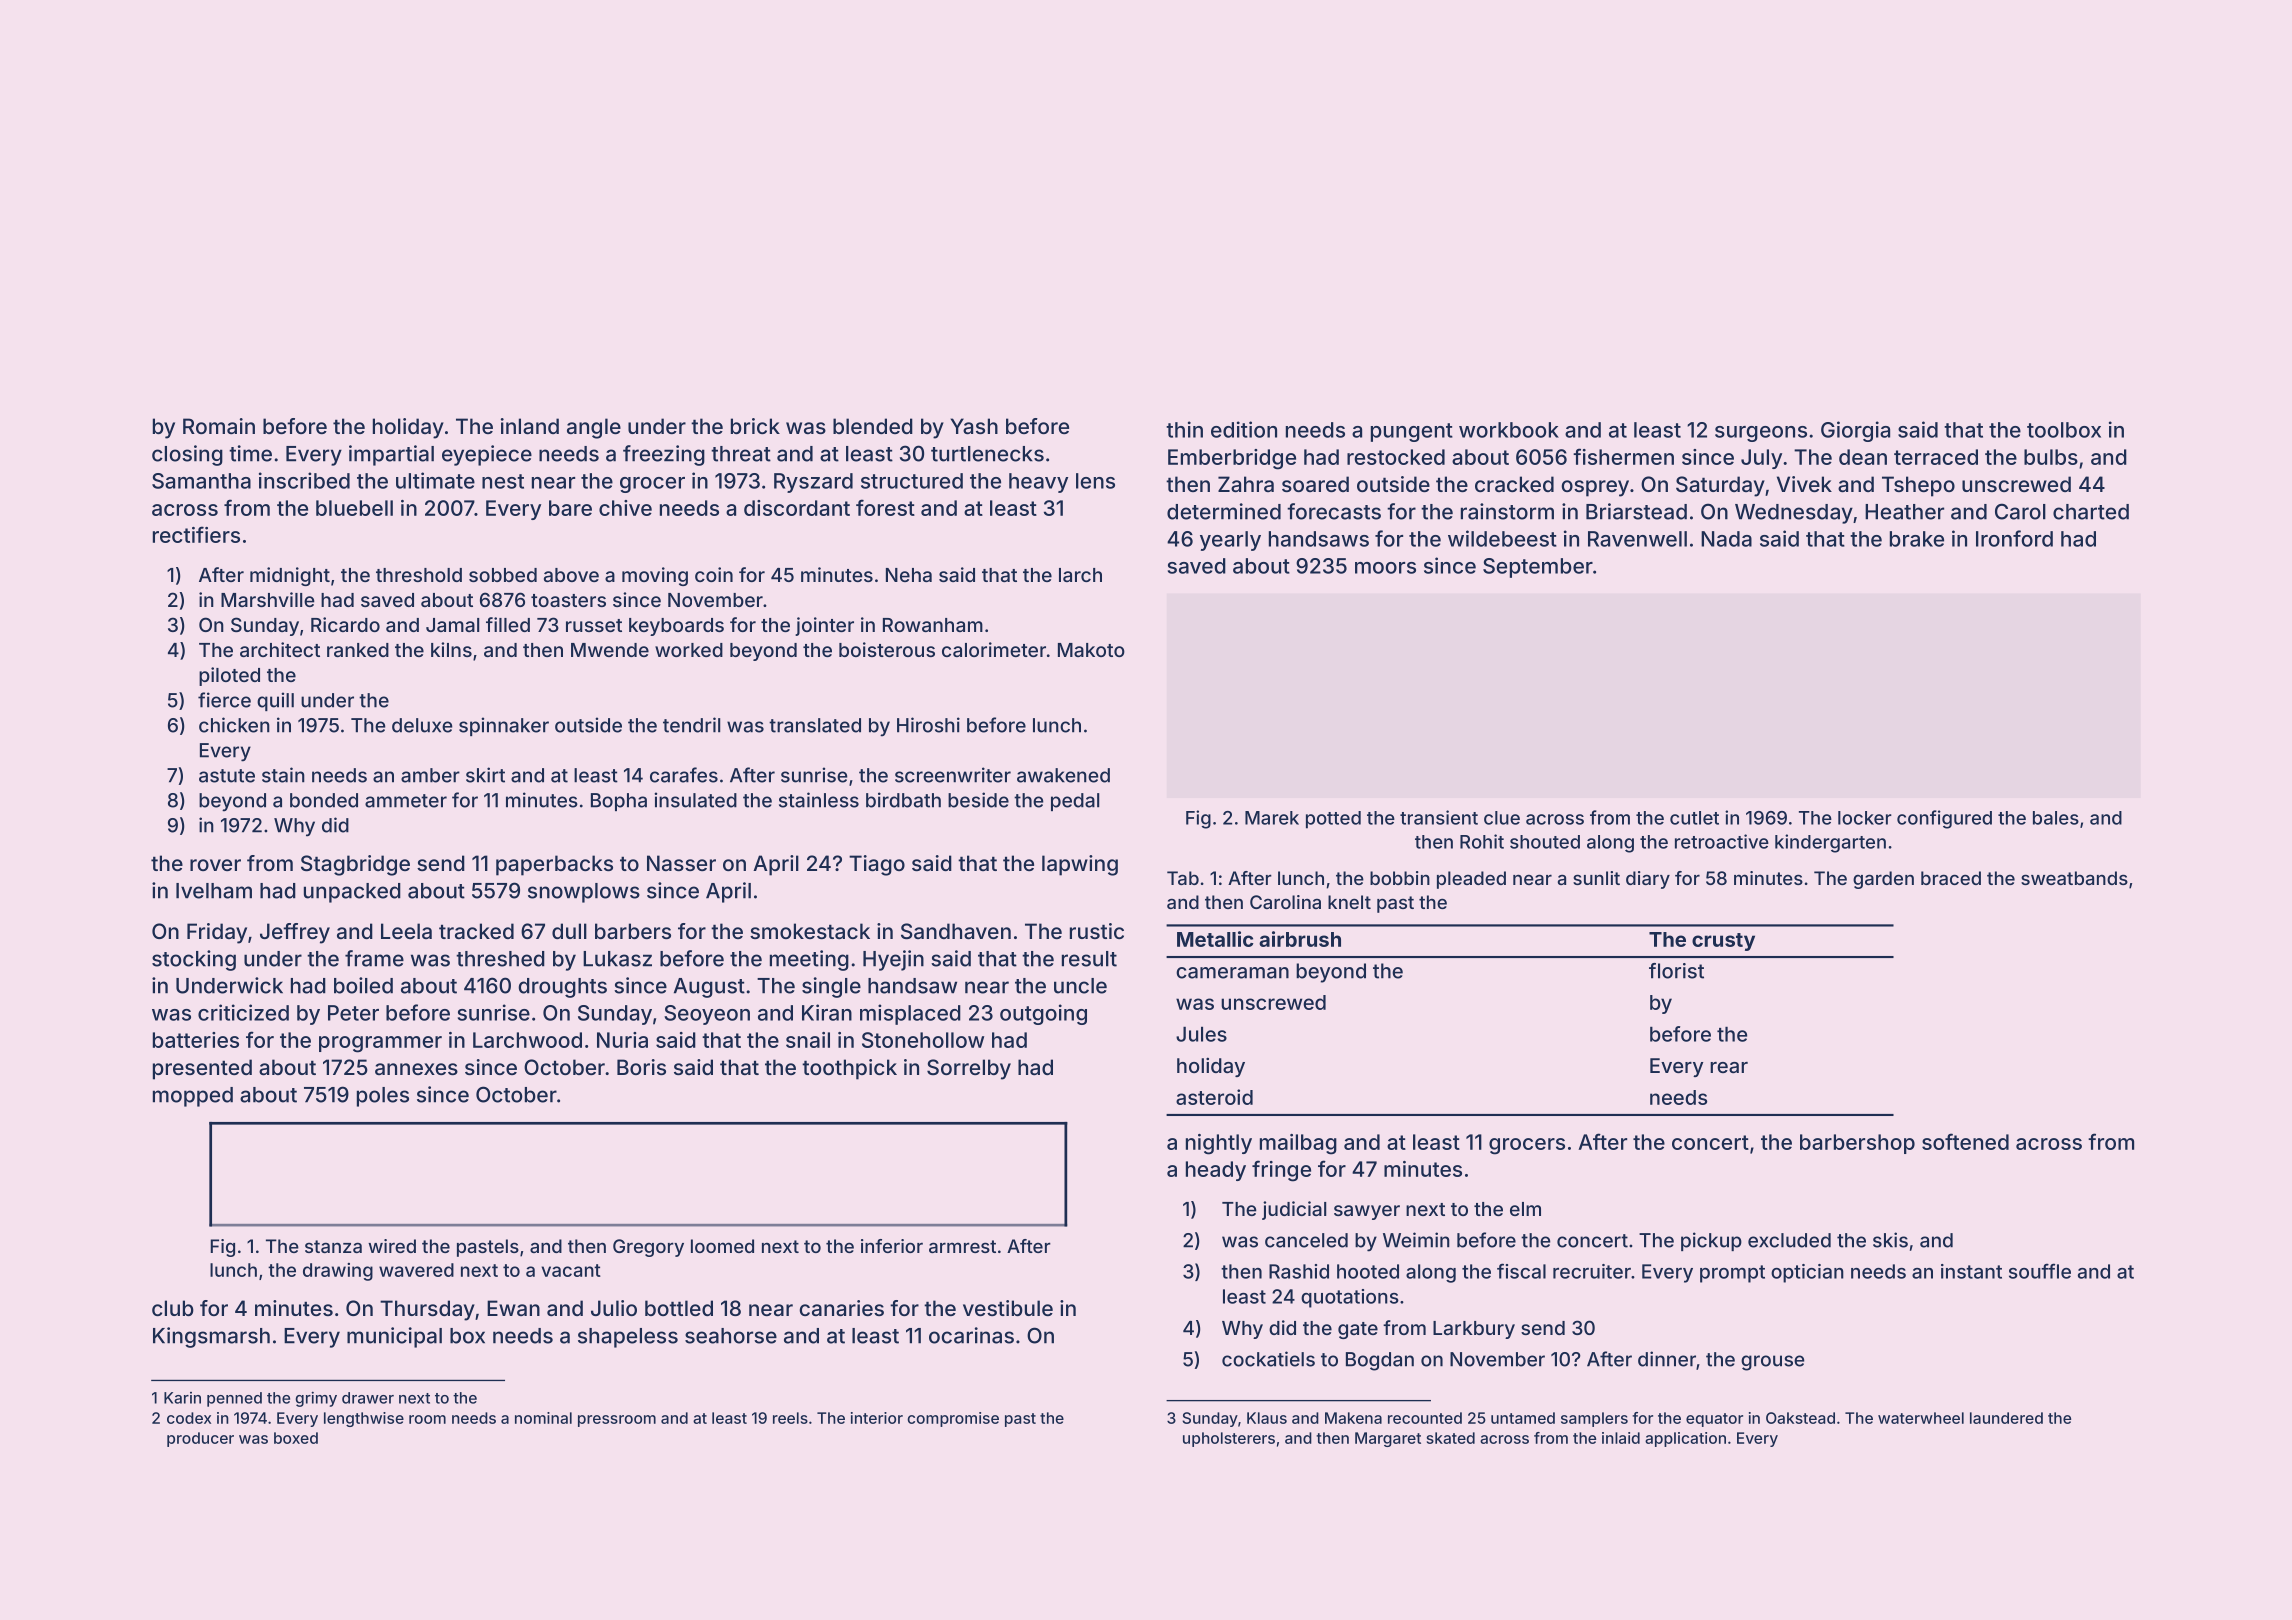 This screenshot has height=1620, width=2292. I want to click on mopped, so click(193, 1097).
